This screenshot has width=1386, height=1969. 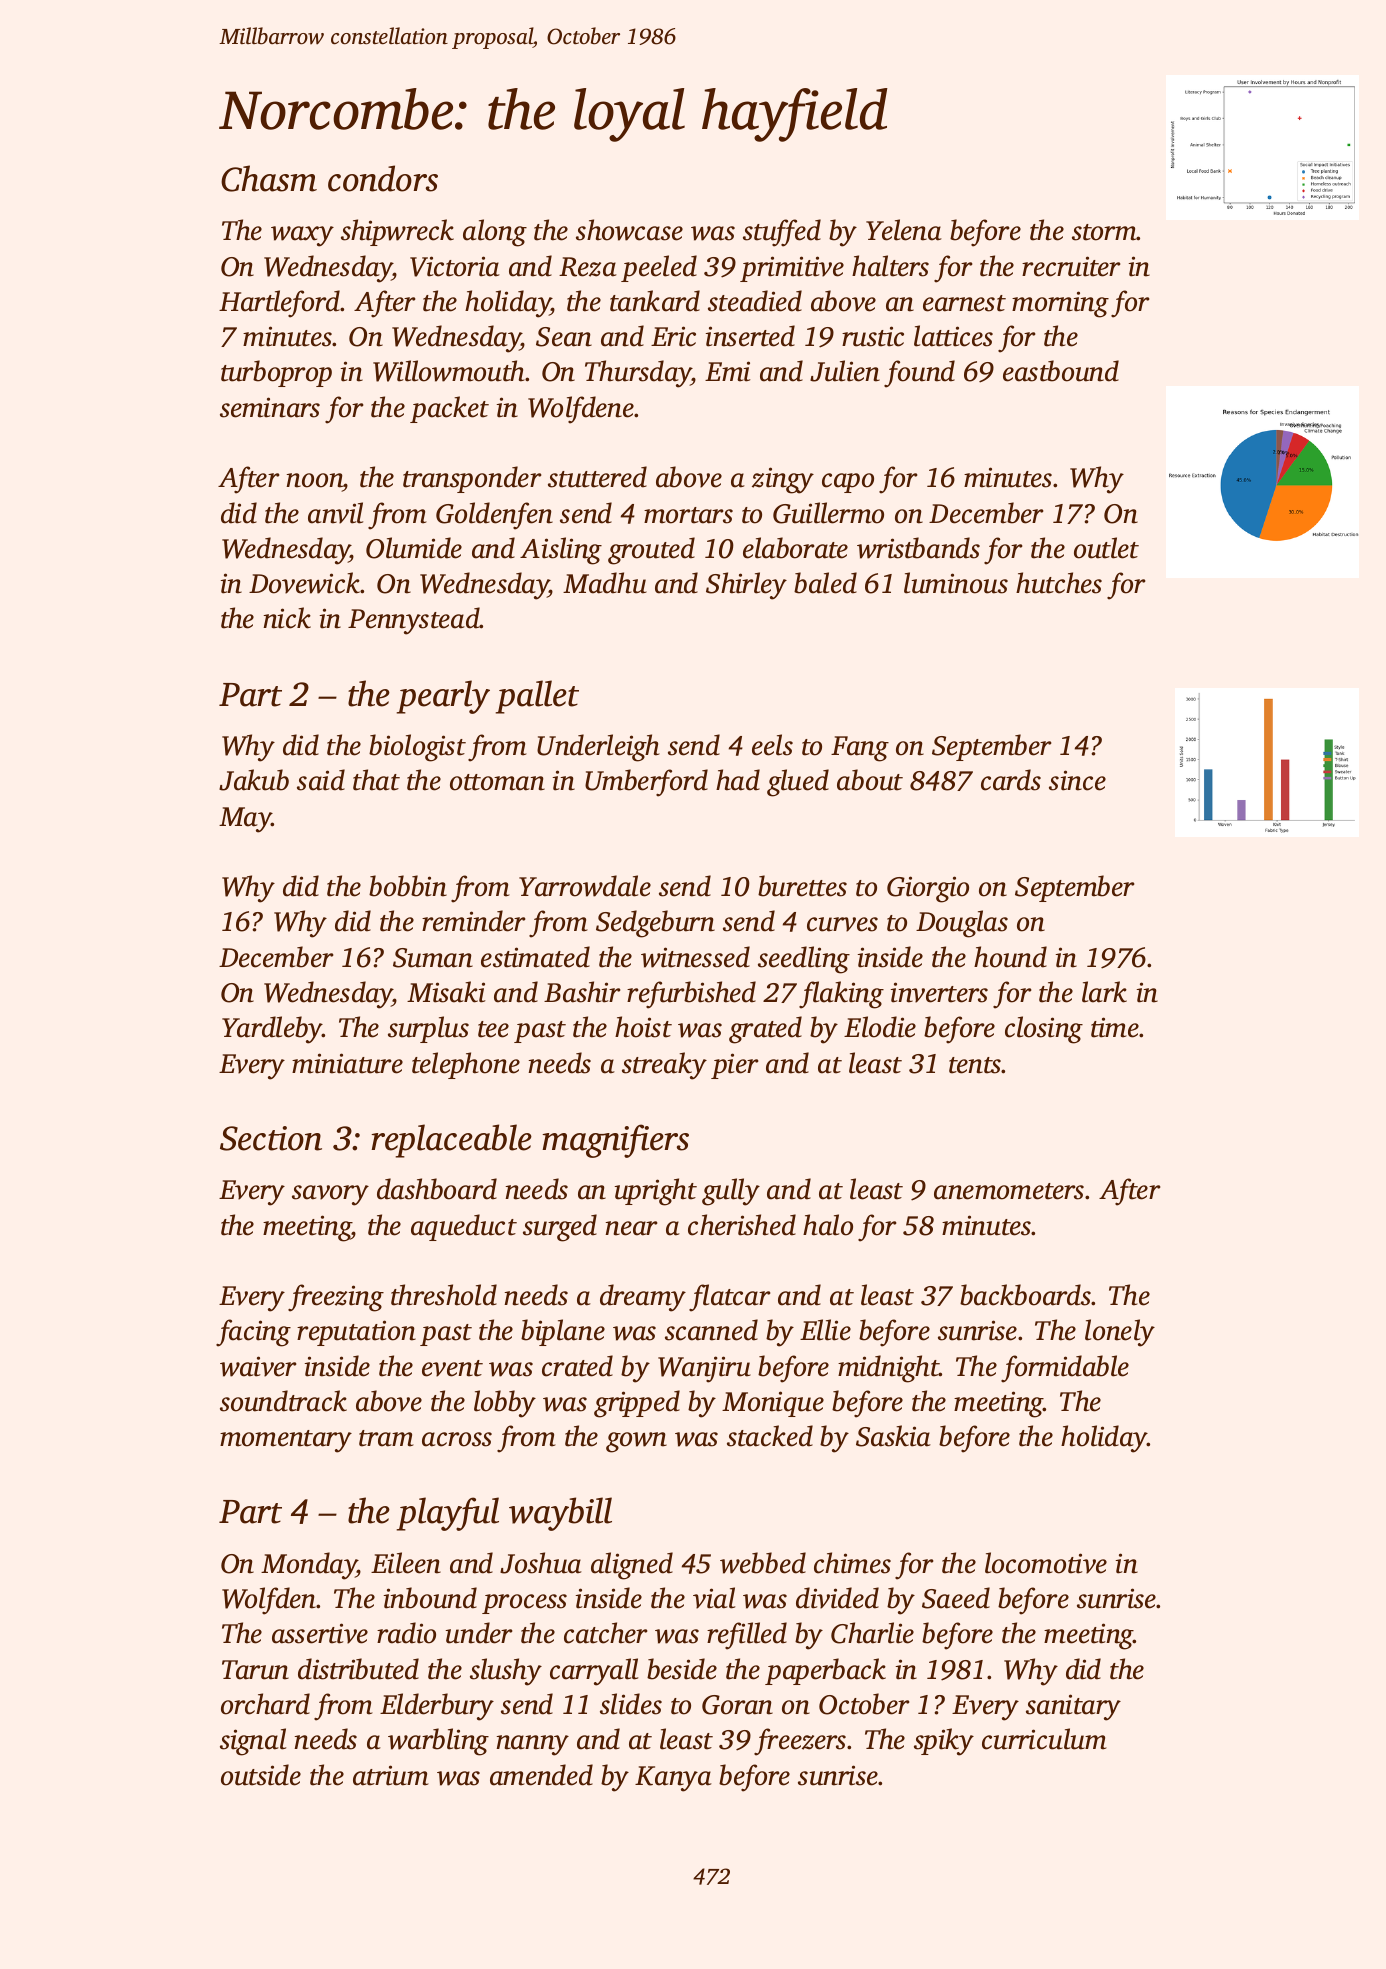 I want to click on Sean, so click(x=564, y=337).
